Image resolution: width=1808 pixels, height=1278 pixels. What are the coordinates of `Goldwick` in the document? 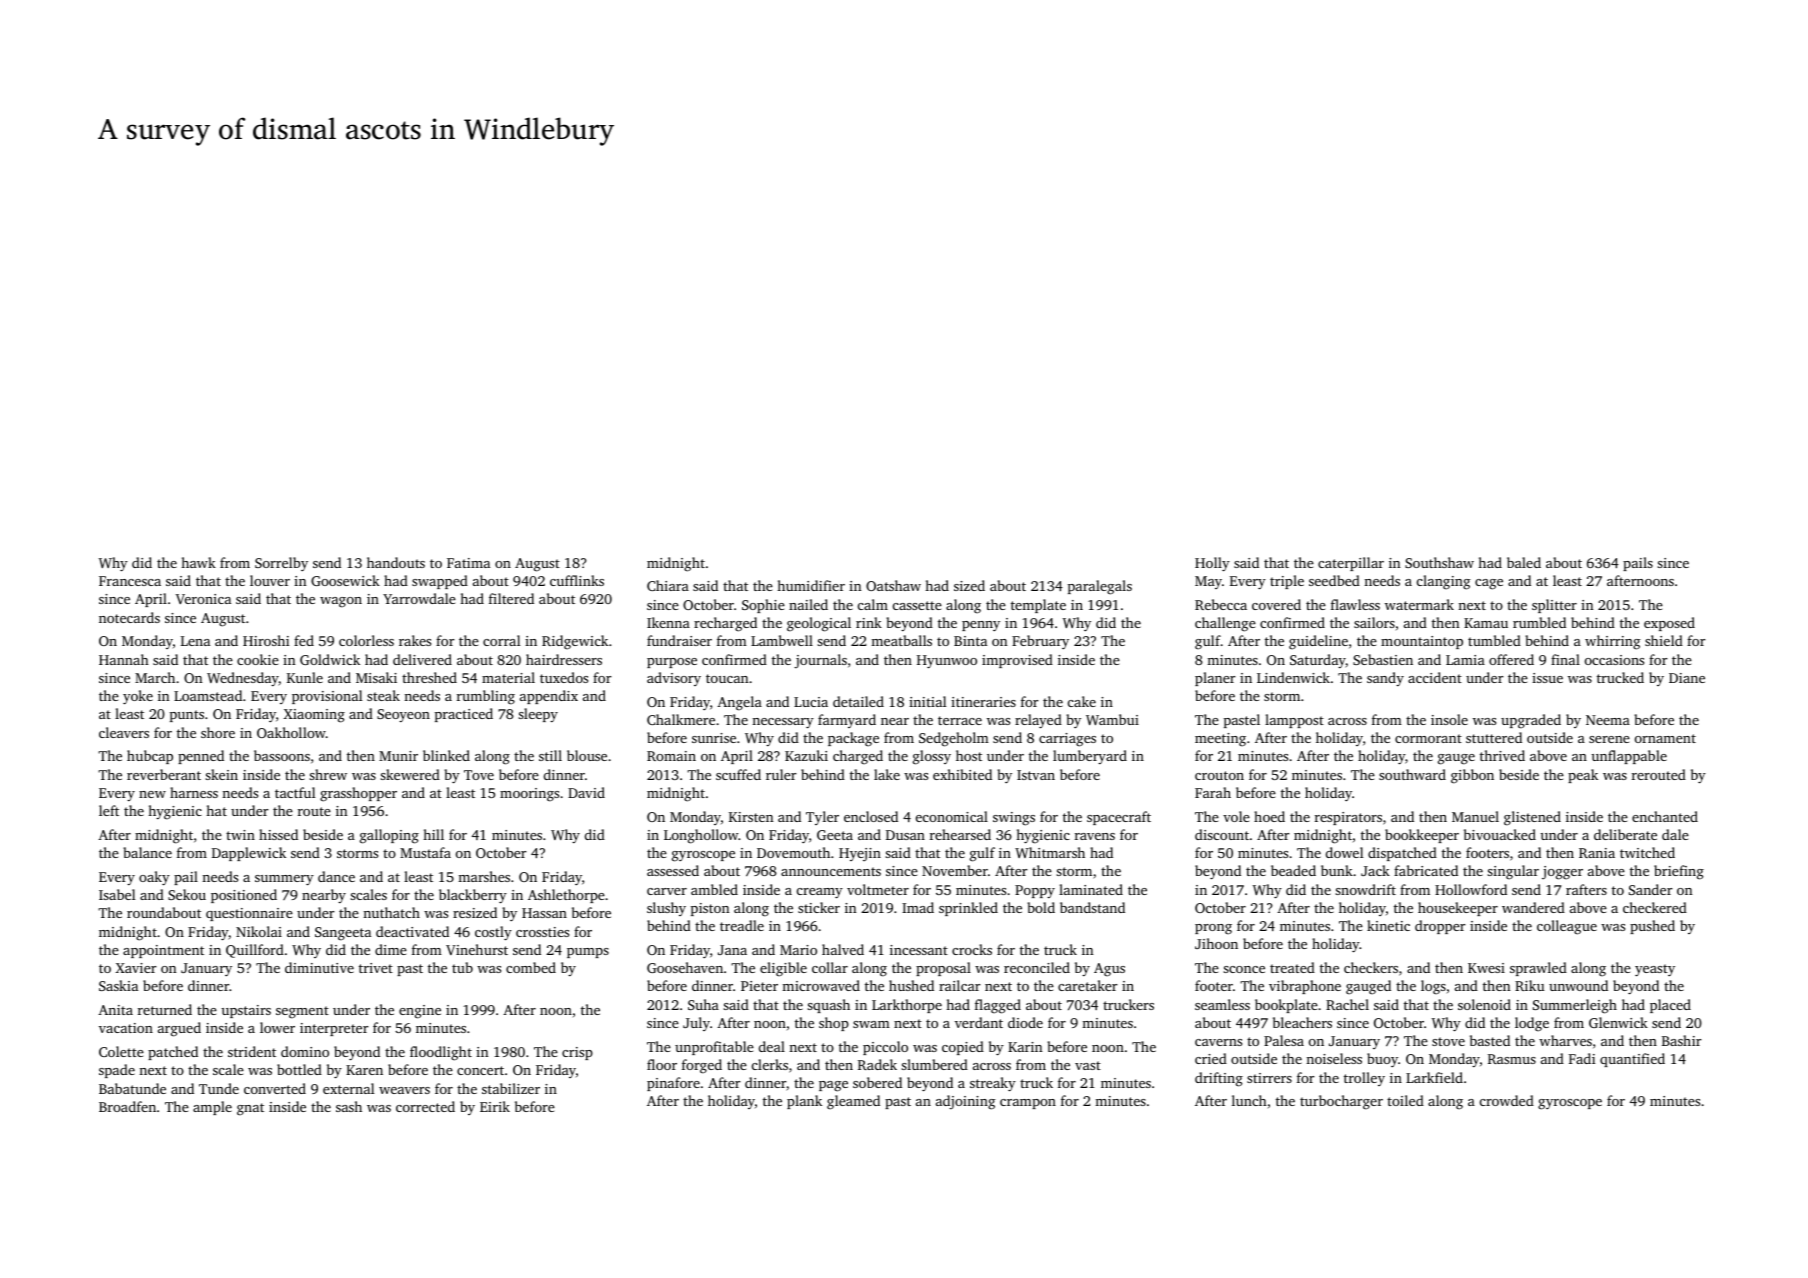 It's located at (330, 659).
